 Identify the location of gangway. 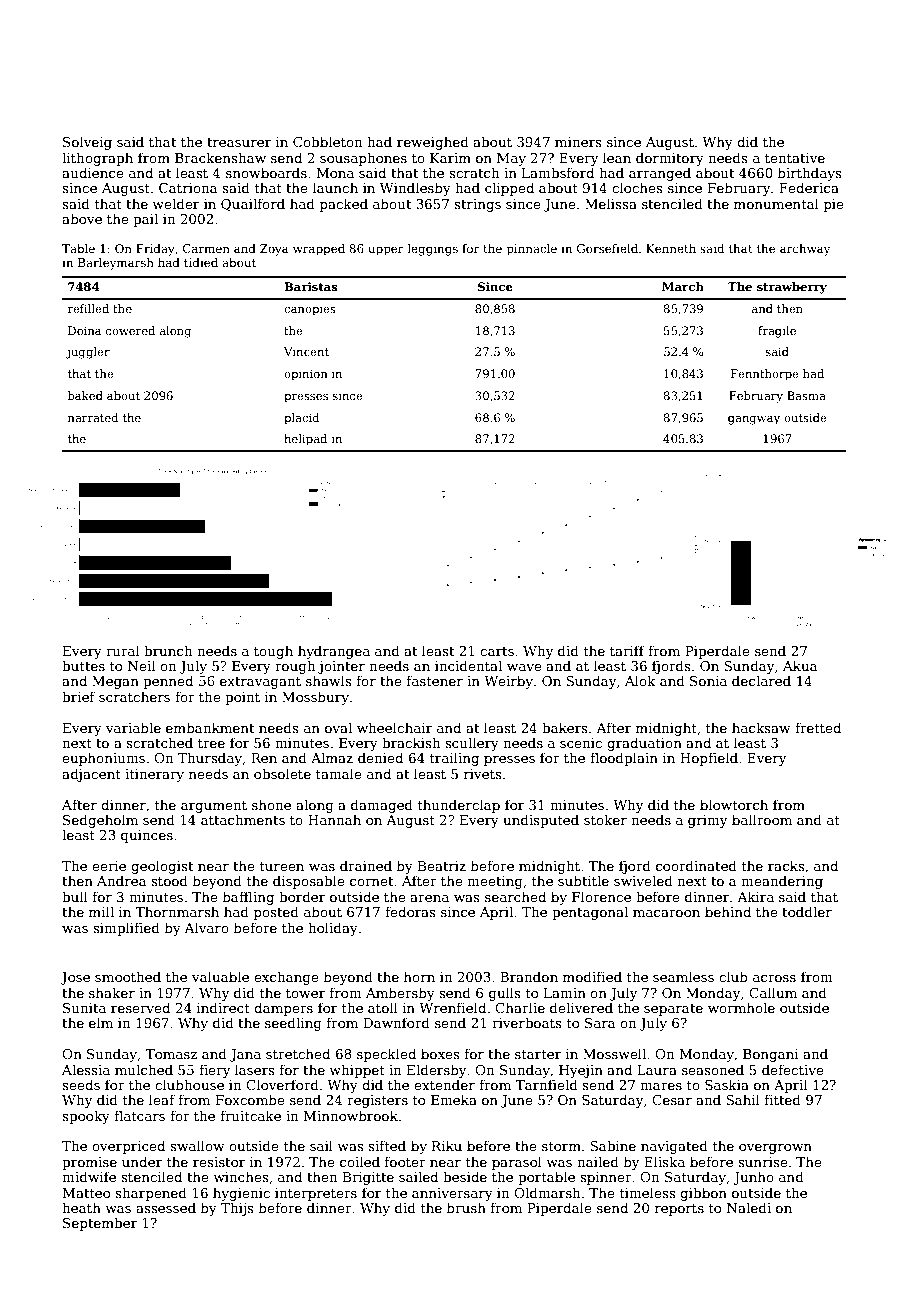
(754, 420).
